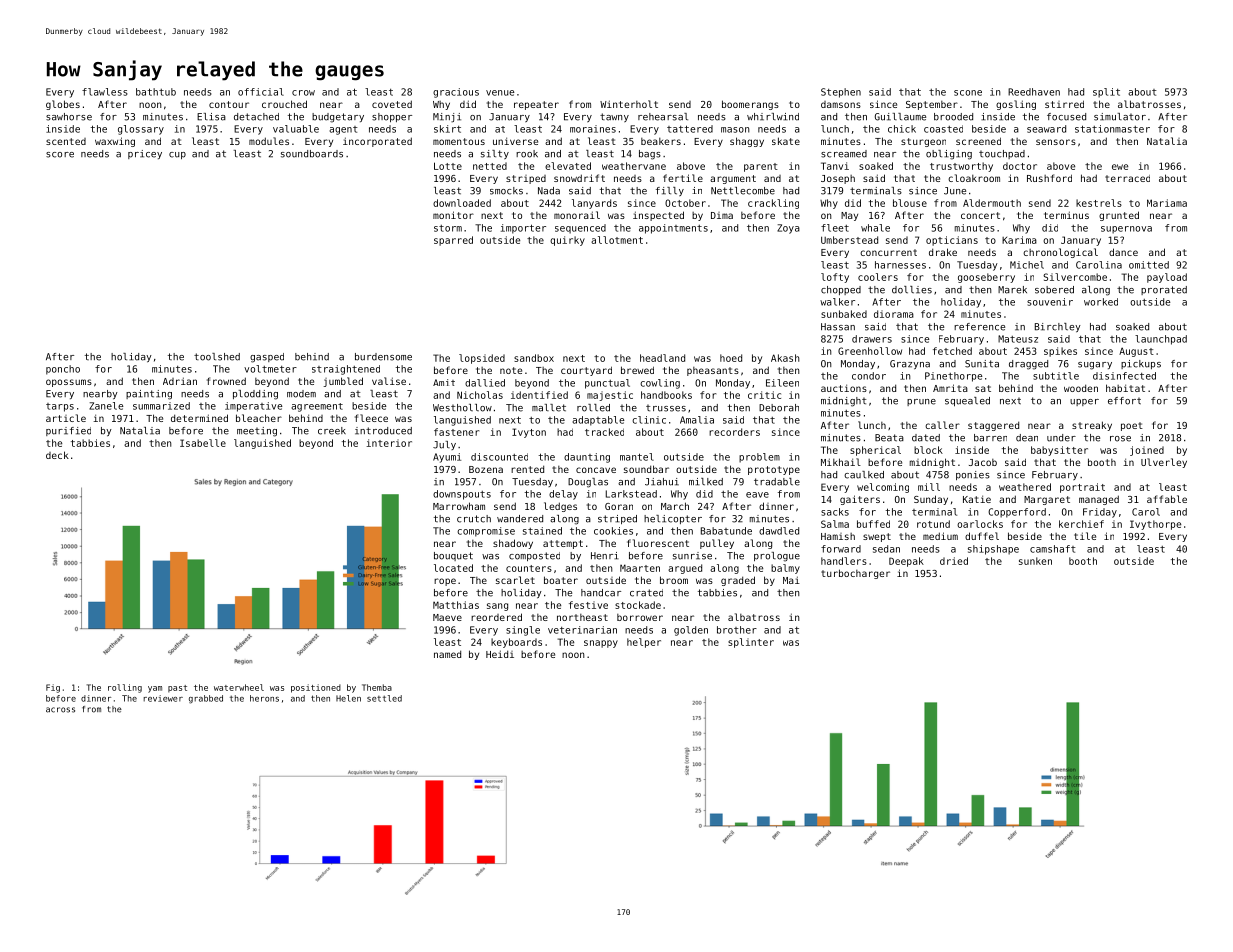 The height and width of the page is (952, 1233). Describe the element at coordinates (841, 93) in the page. I see `Stephen` at that location.
